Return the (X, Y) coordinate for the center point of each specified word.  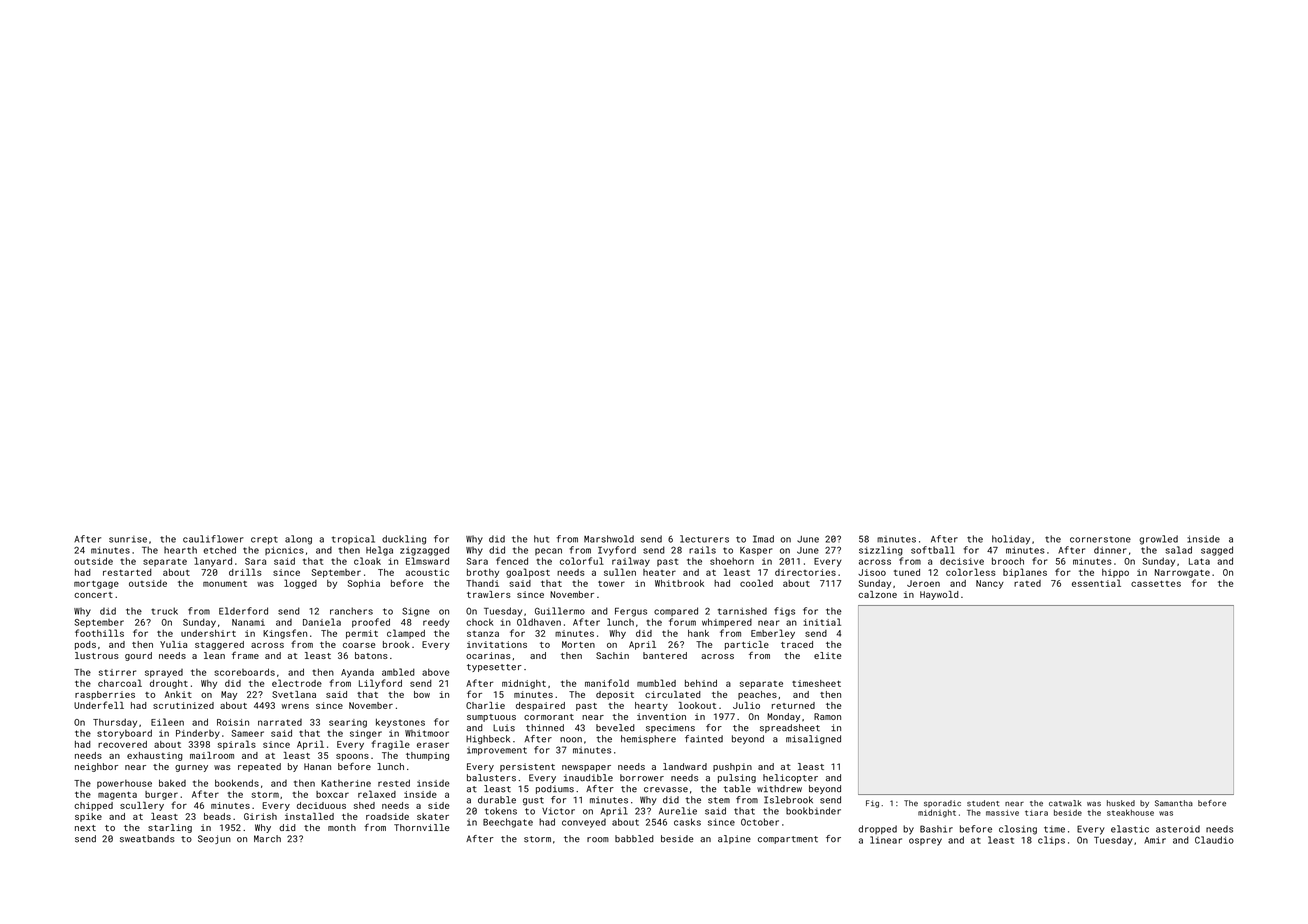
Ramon (827, 716)
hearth (180, 550)
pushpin (732, 767)
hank (698, 633)
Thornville (421, 827)
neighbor (96, 767)
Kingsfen (285, 634)
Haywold (939, 595)
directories (805, 572)
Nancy (990, 584)
